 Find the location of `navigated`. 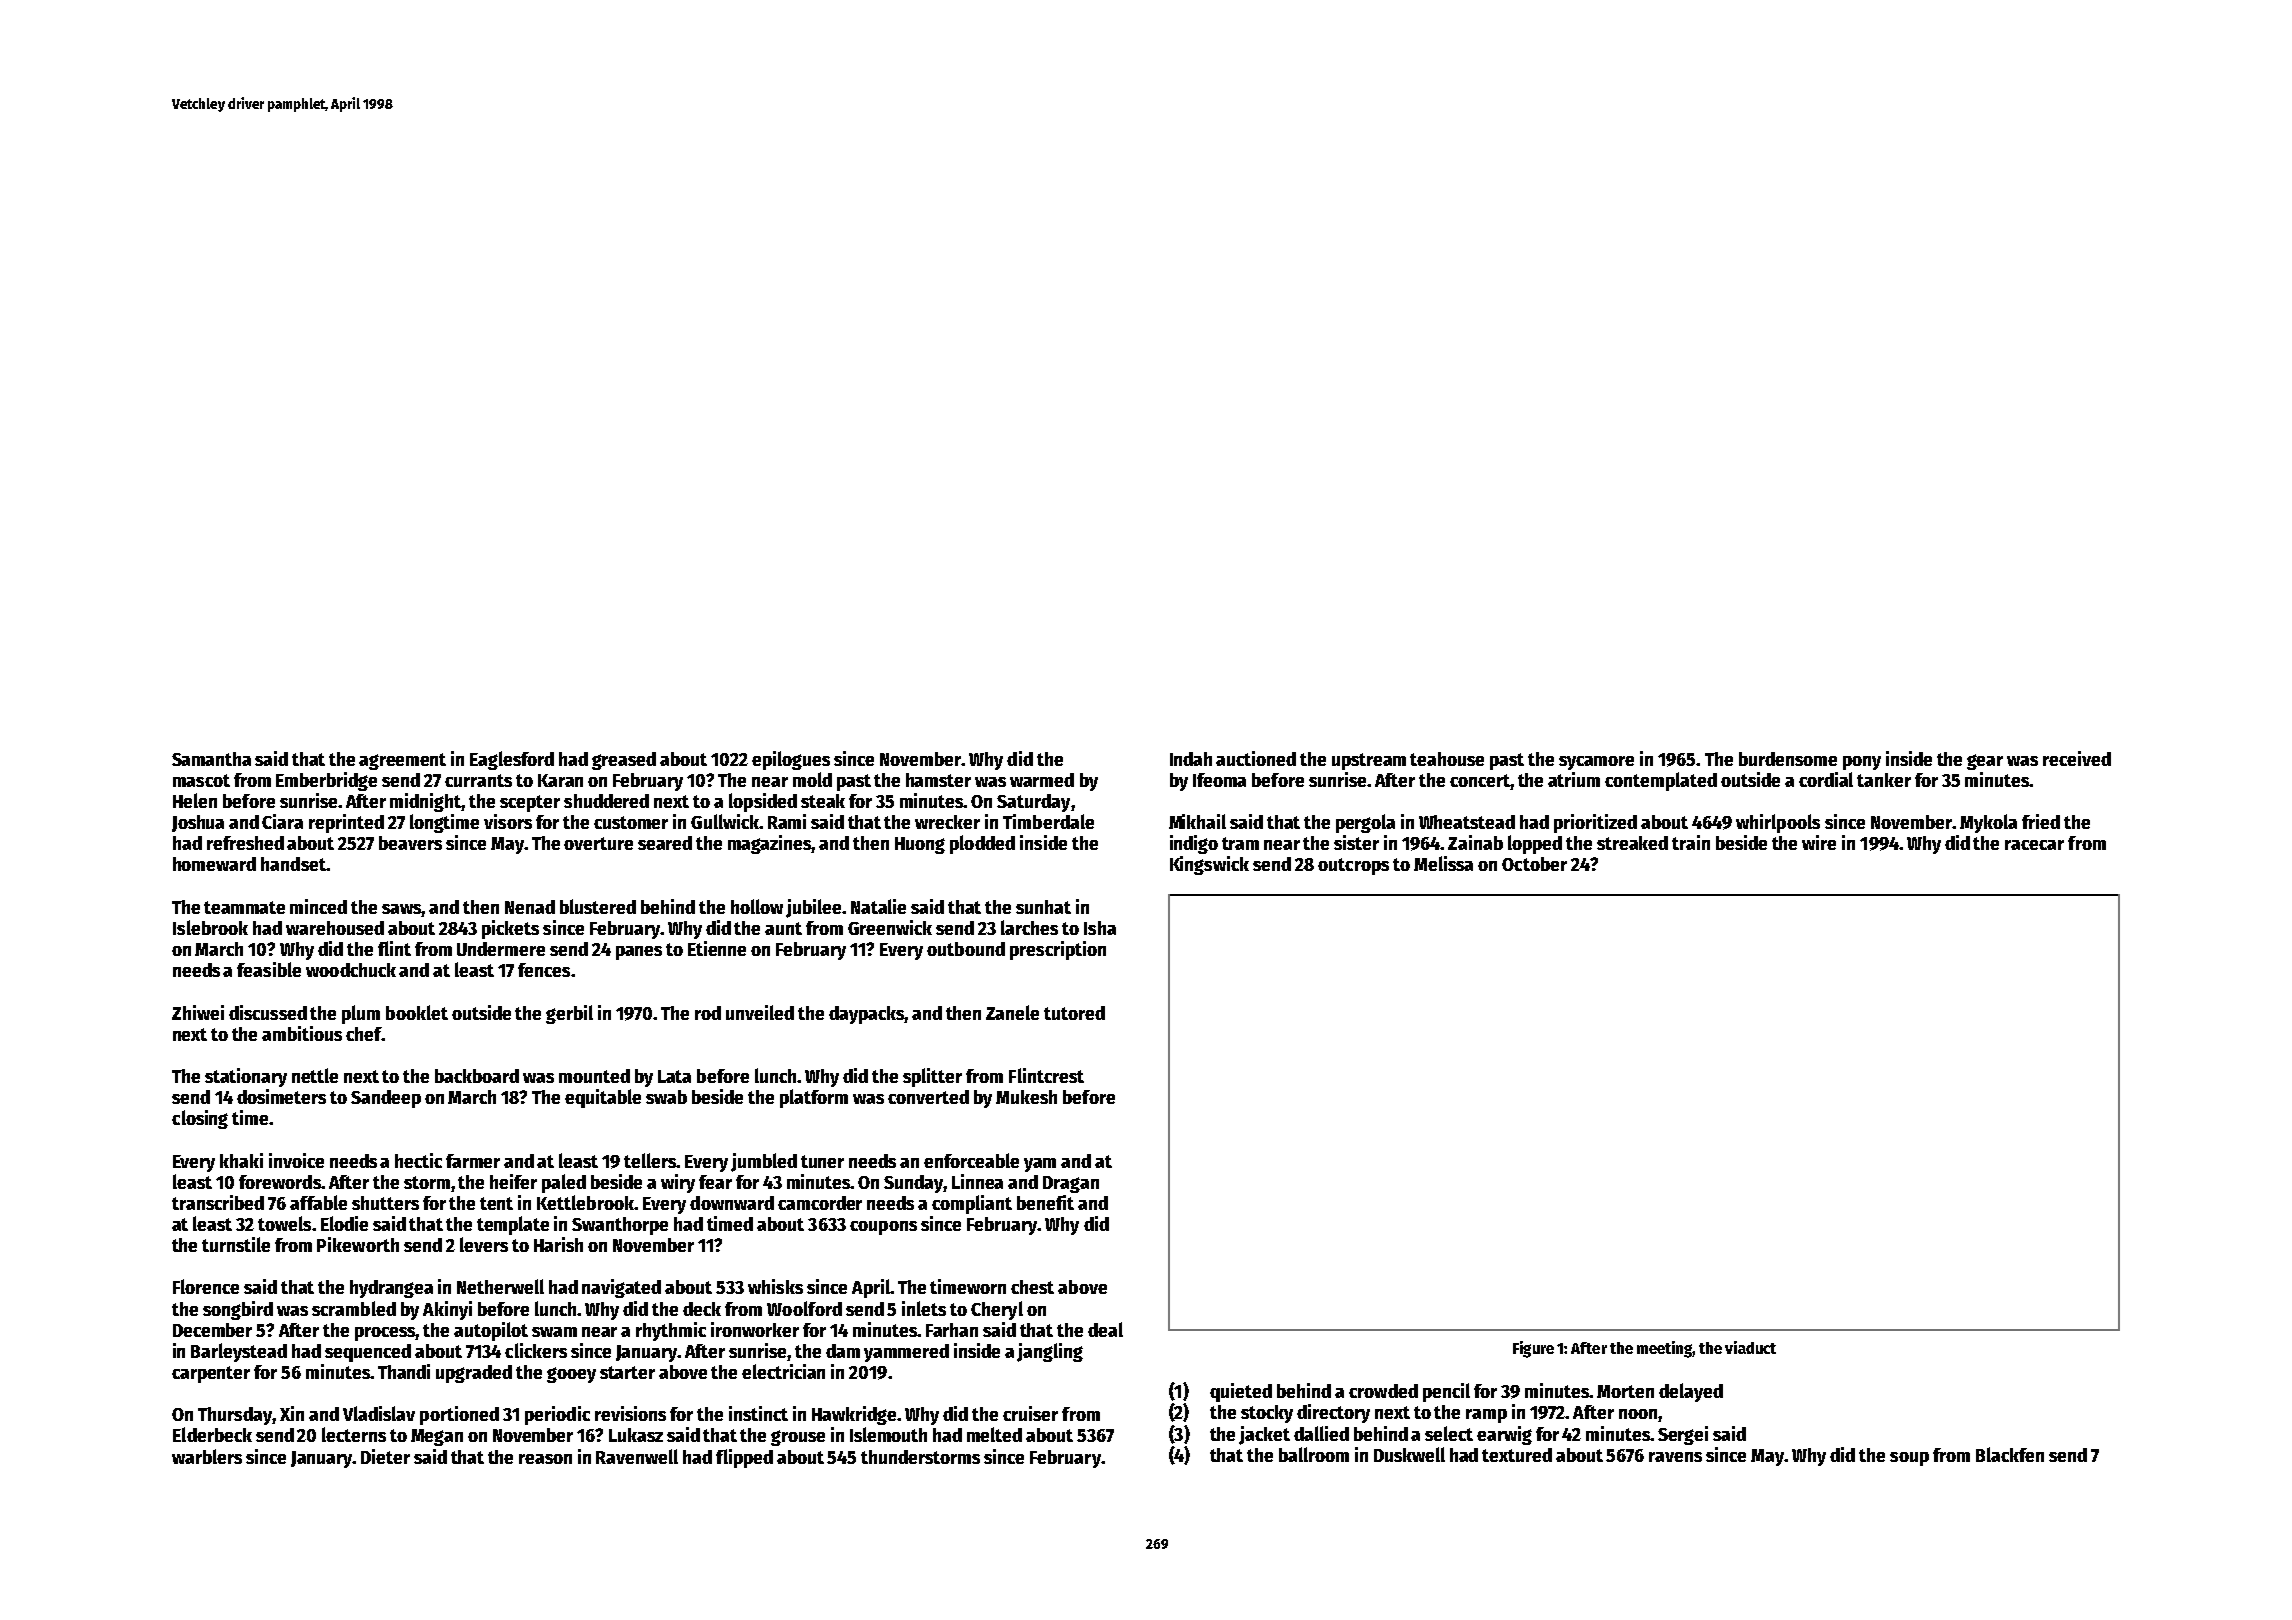

navigated is located at coordinates (621, 1288).
